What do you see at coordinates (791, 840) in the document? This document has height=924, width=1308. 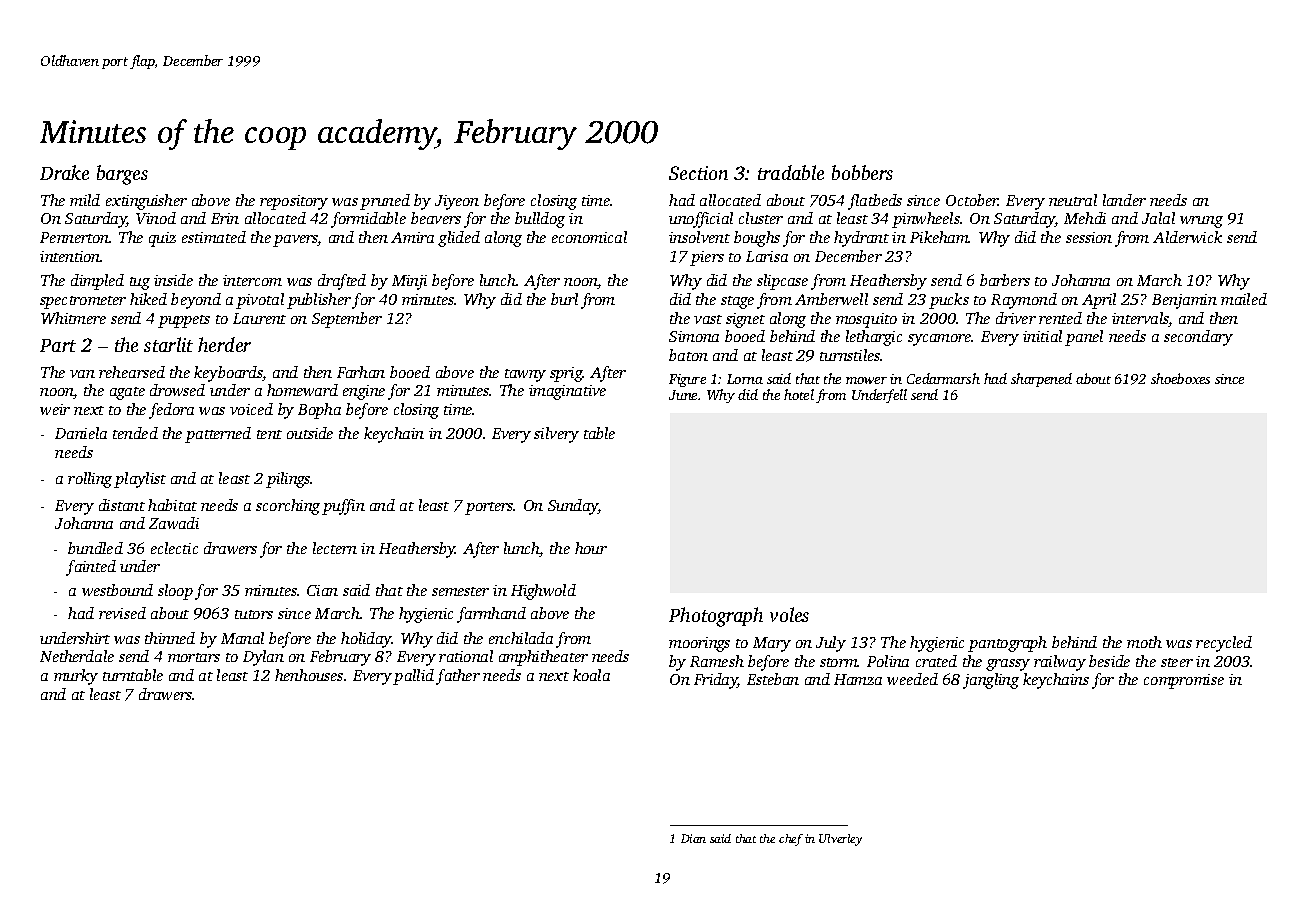 I see `chef` at bounding box center [791, 840].
